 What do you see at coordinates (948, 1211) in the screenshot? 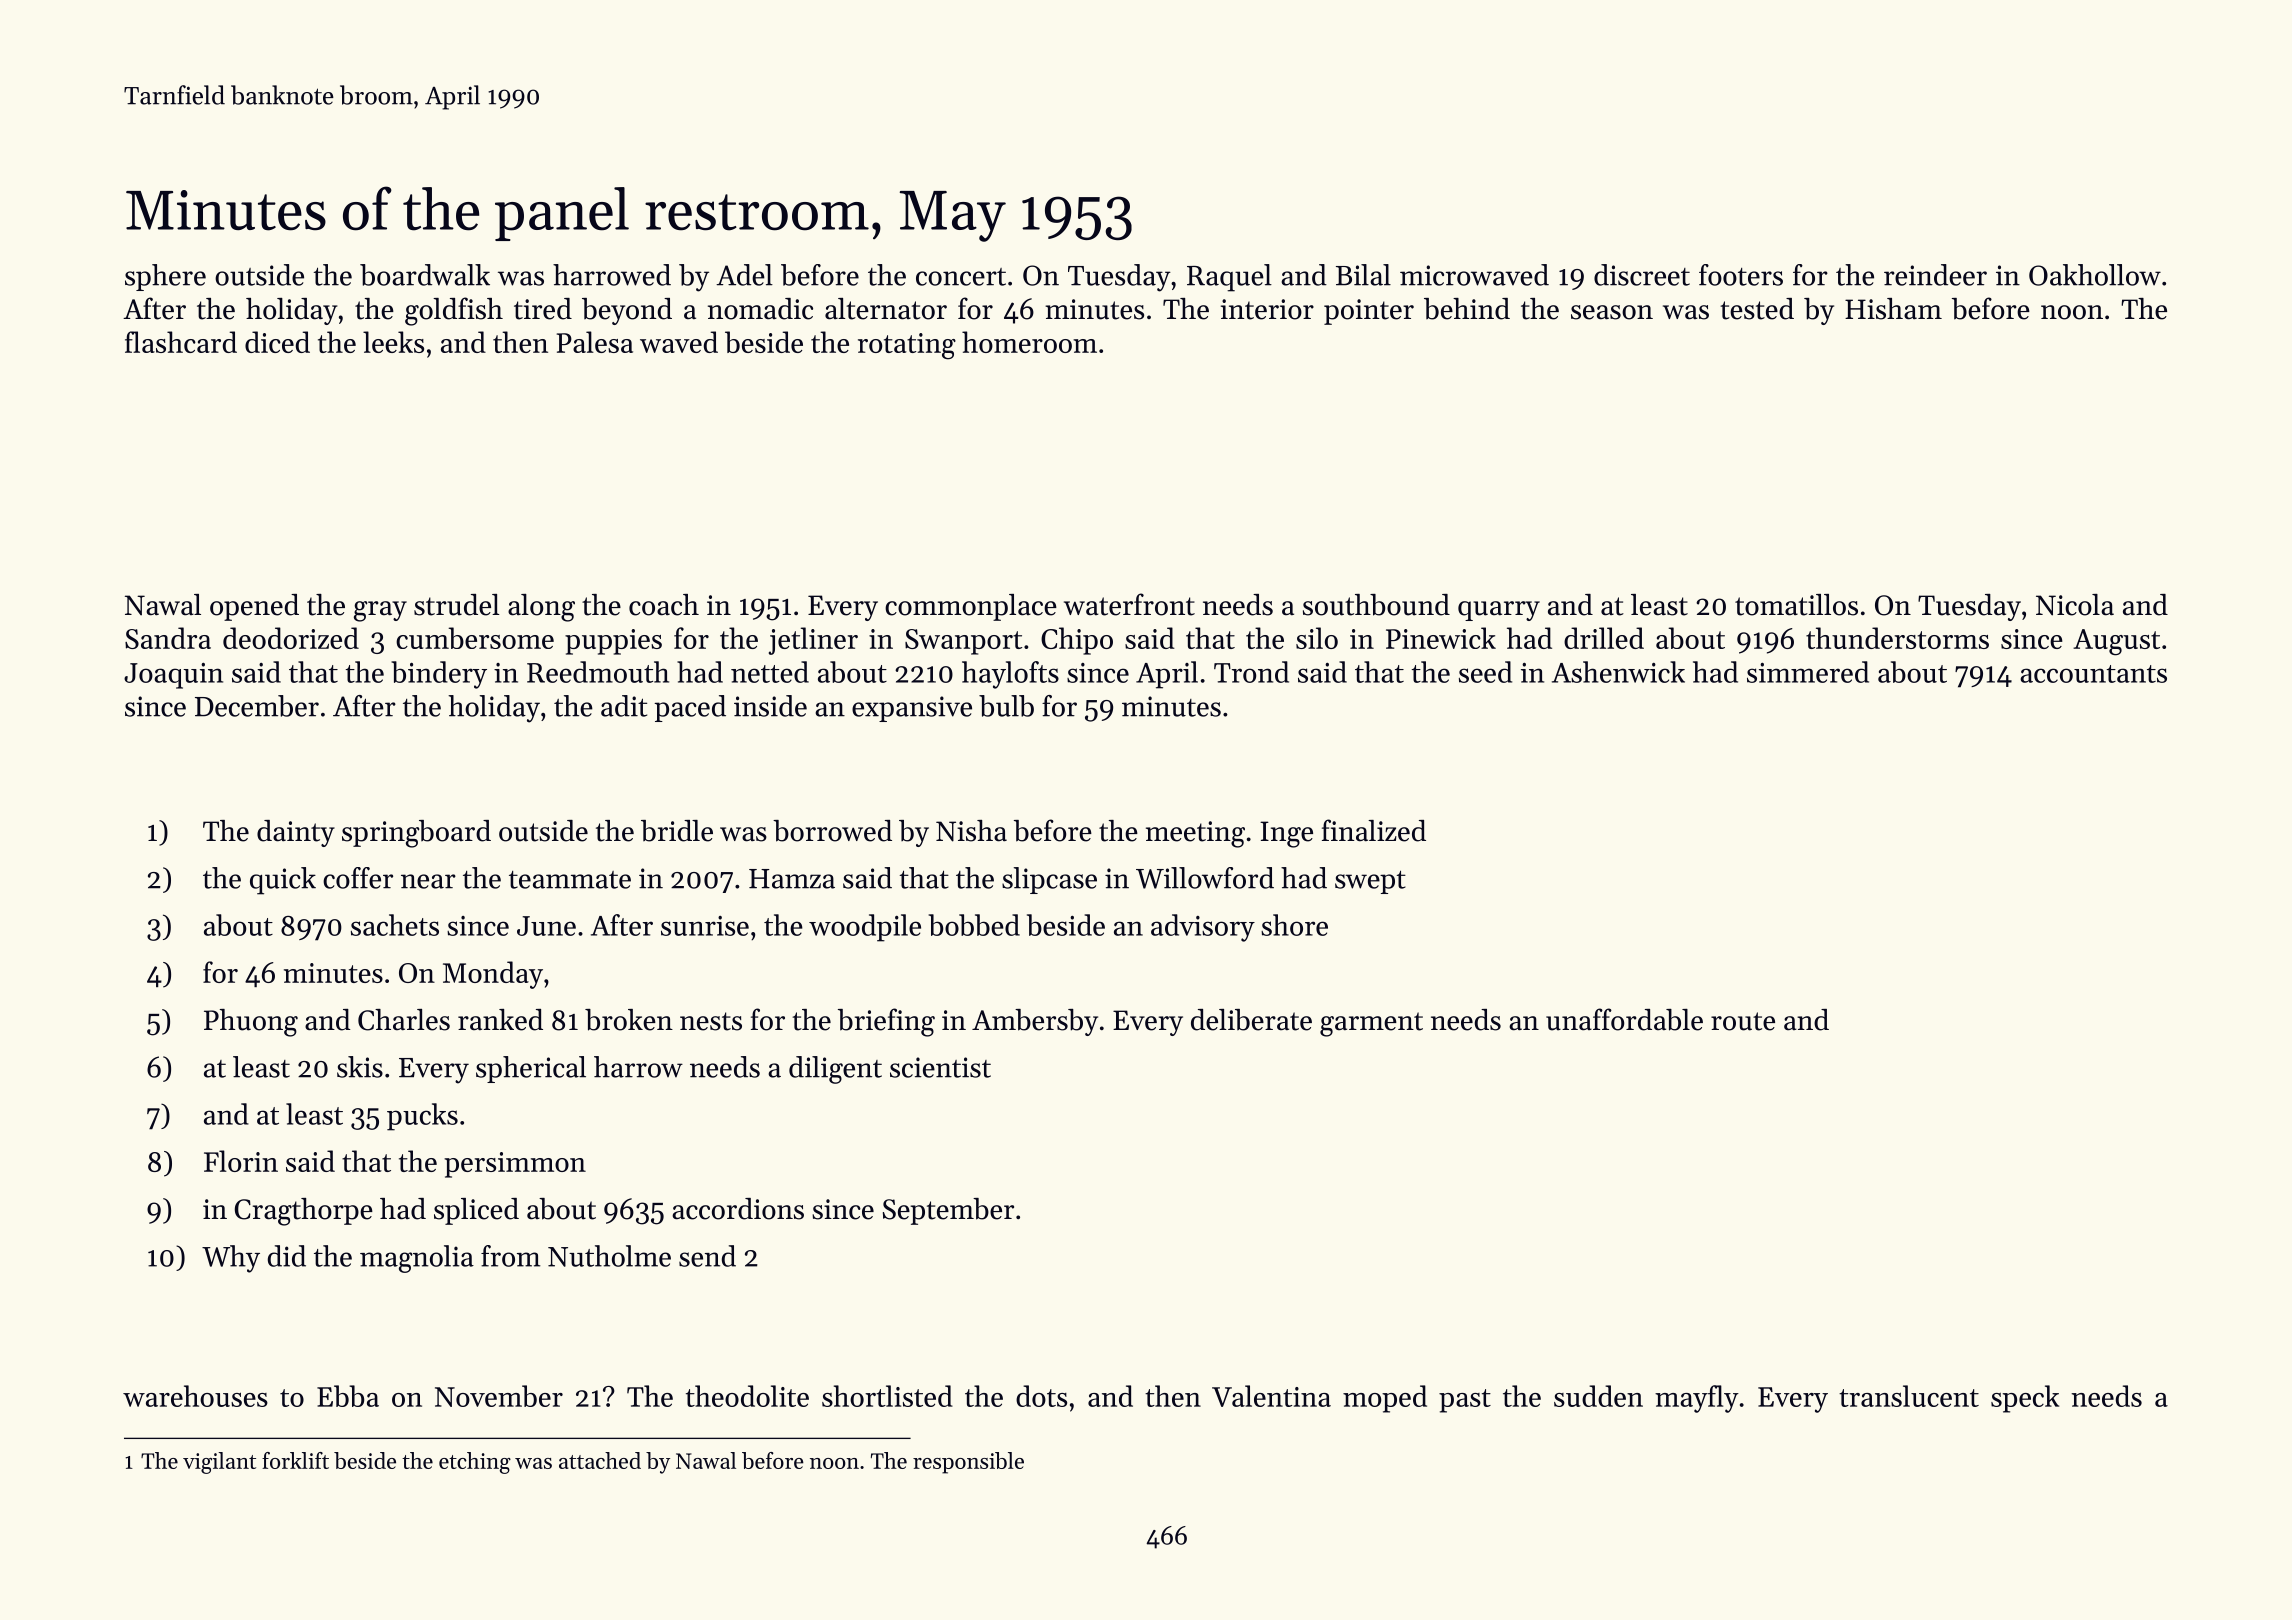
I see `September` at bounding box center [948, 1211].
